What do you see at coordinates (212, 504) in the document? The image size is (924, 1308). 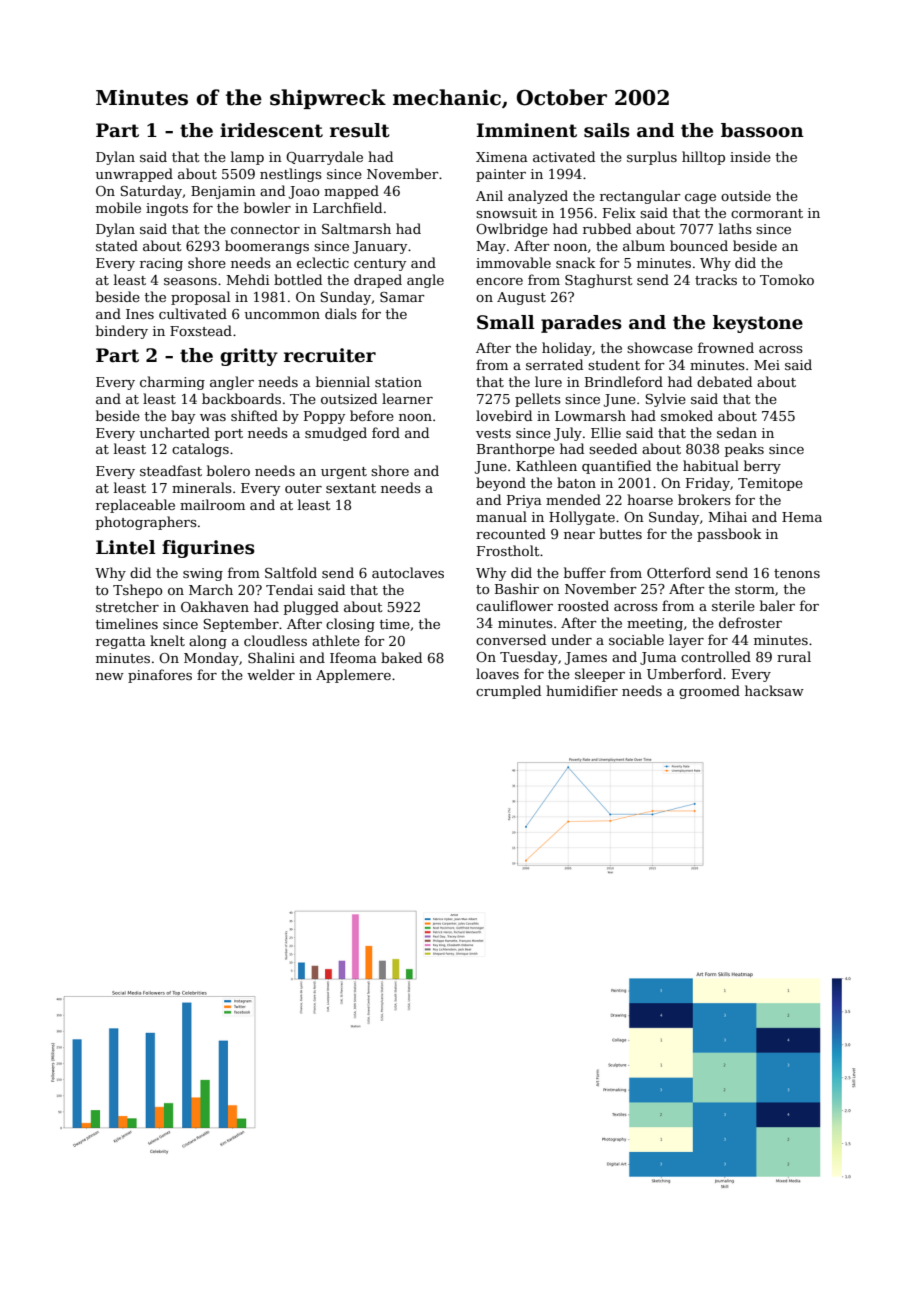 I see `mailroom` at bounding box center [212, 504].
